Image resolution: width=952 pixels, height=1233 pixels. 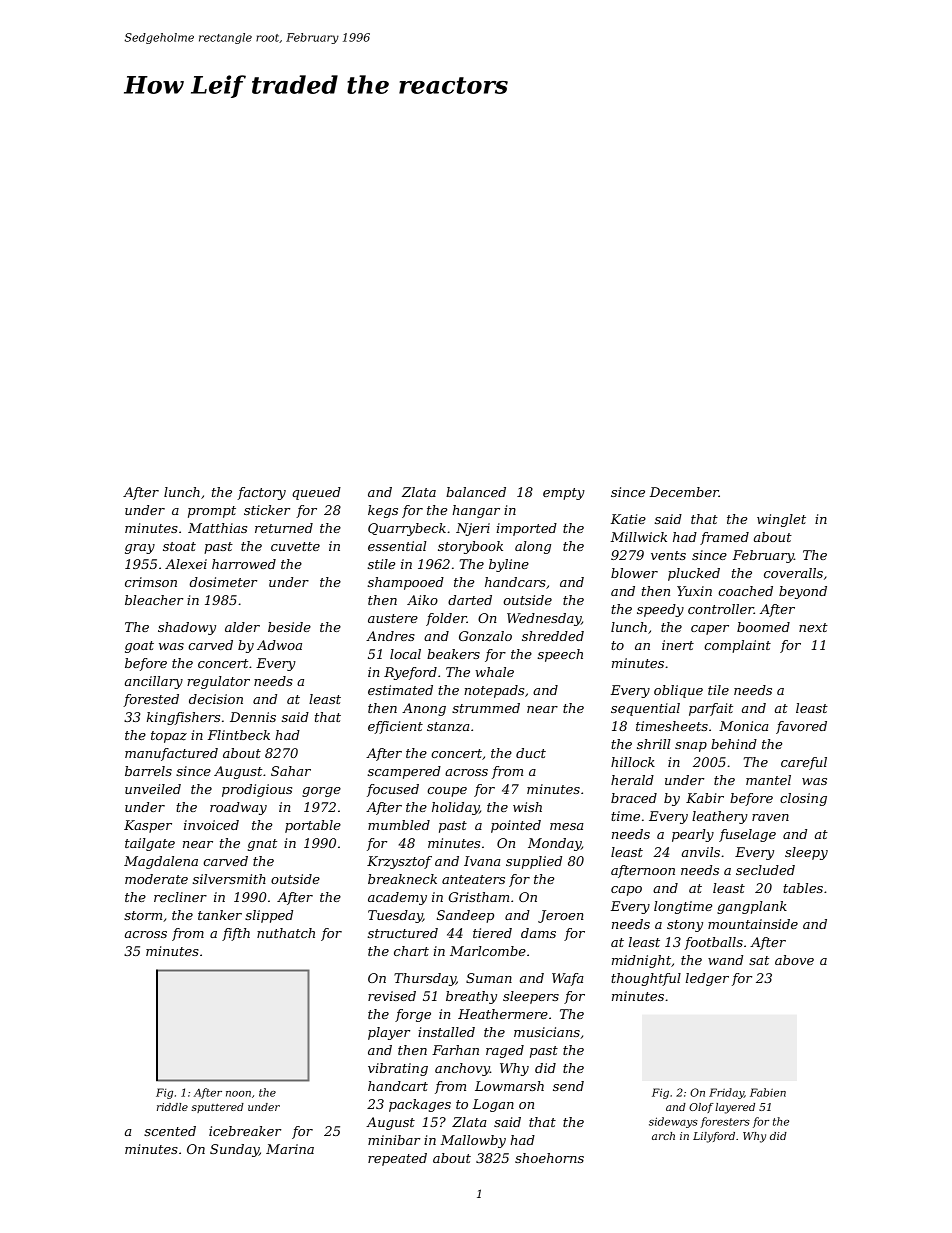 What do you see at coordinates (170, 1131) in the page?
I see `scented` at bounding box center [170, 1131].
